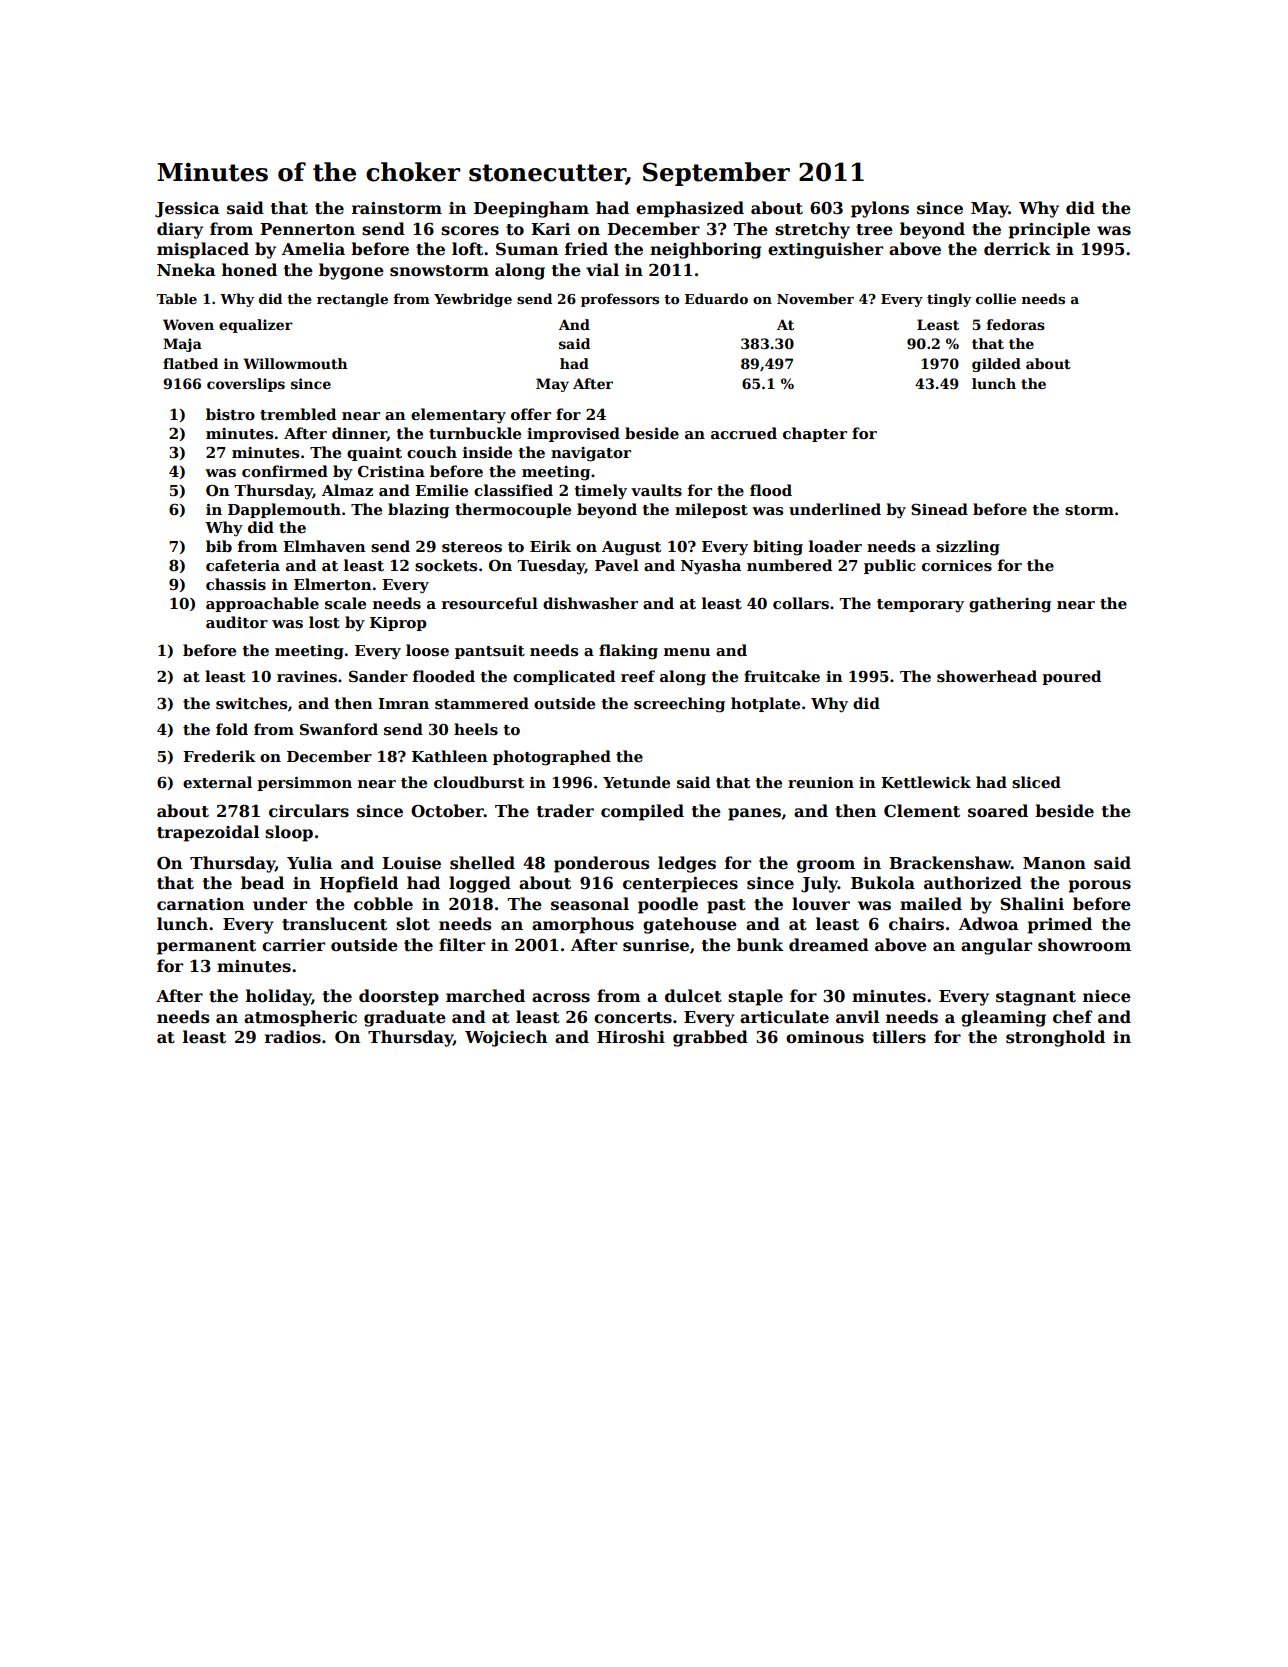 This document has width=1288, height=1667. Describe the element at coordinates (399, 997) in the document. I see `doorstep` at that location.
